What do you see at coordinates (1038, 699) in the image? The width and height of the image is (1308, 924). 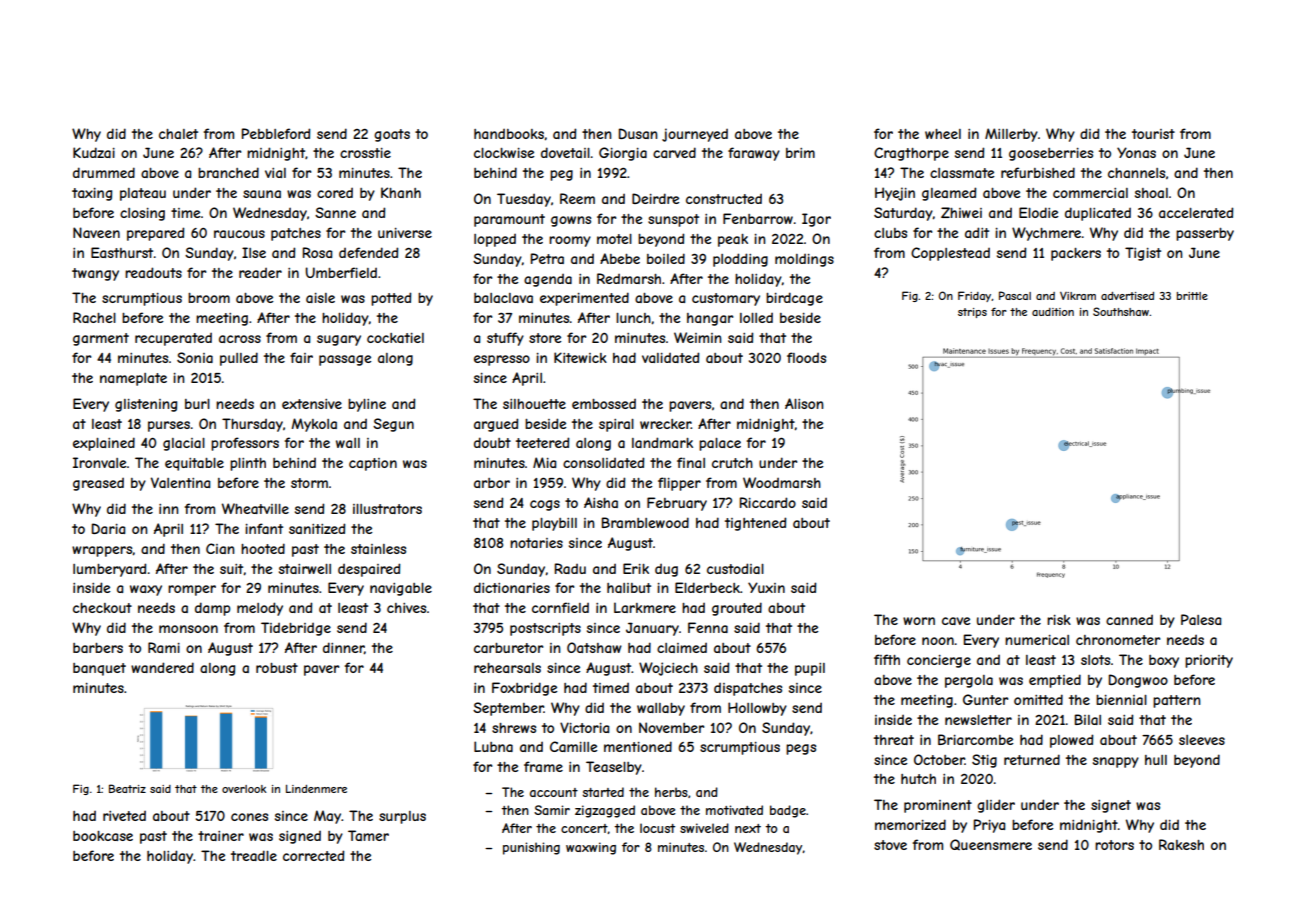 I see `omitted` at bounding box center [1038, 699].
